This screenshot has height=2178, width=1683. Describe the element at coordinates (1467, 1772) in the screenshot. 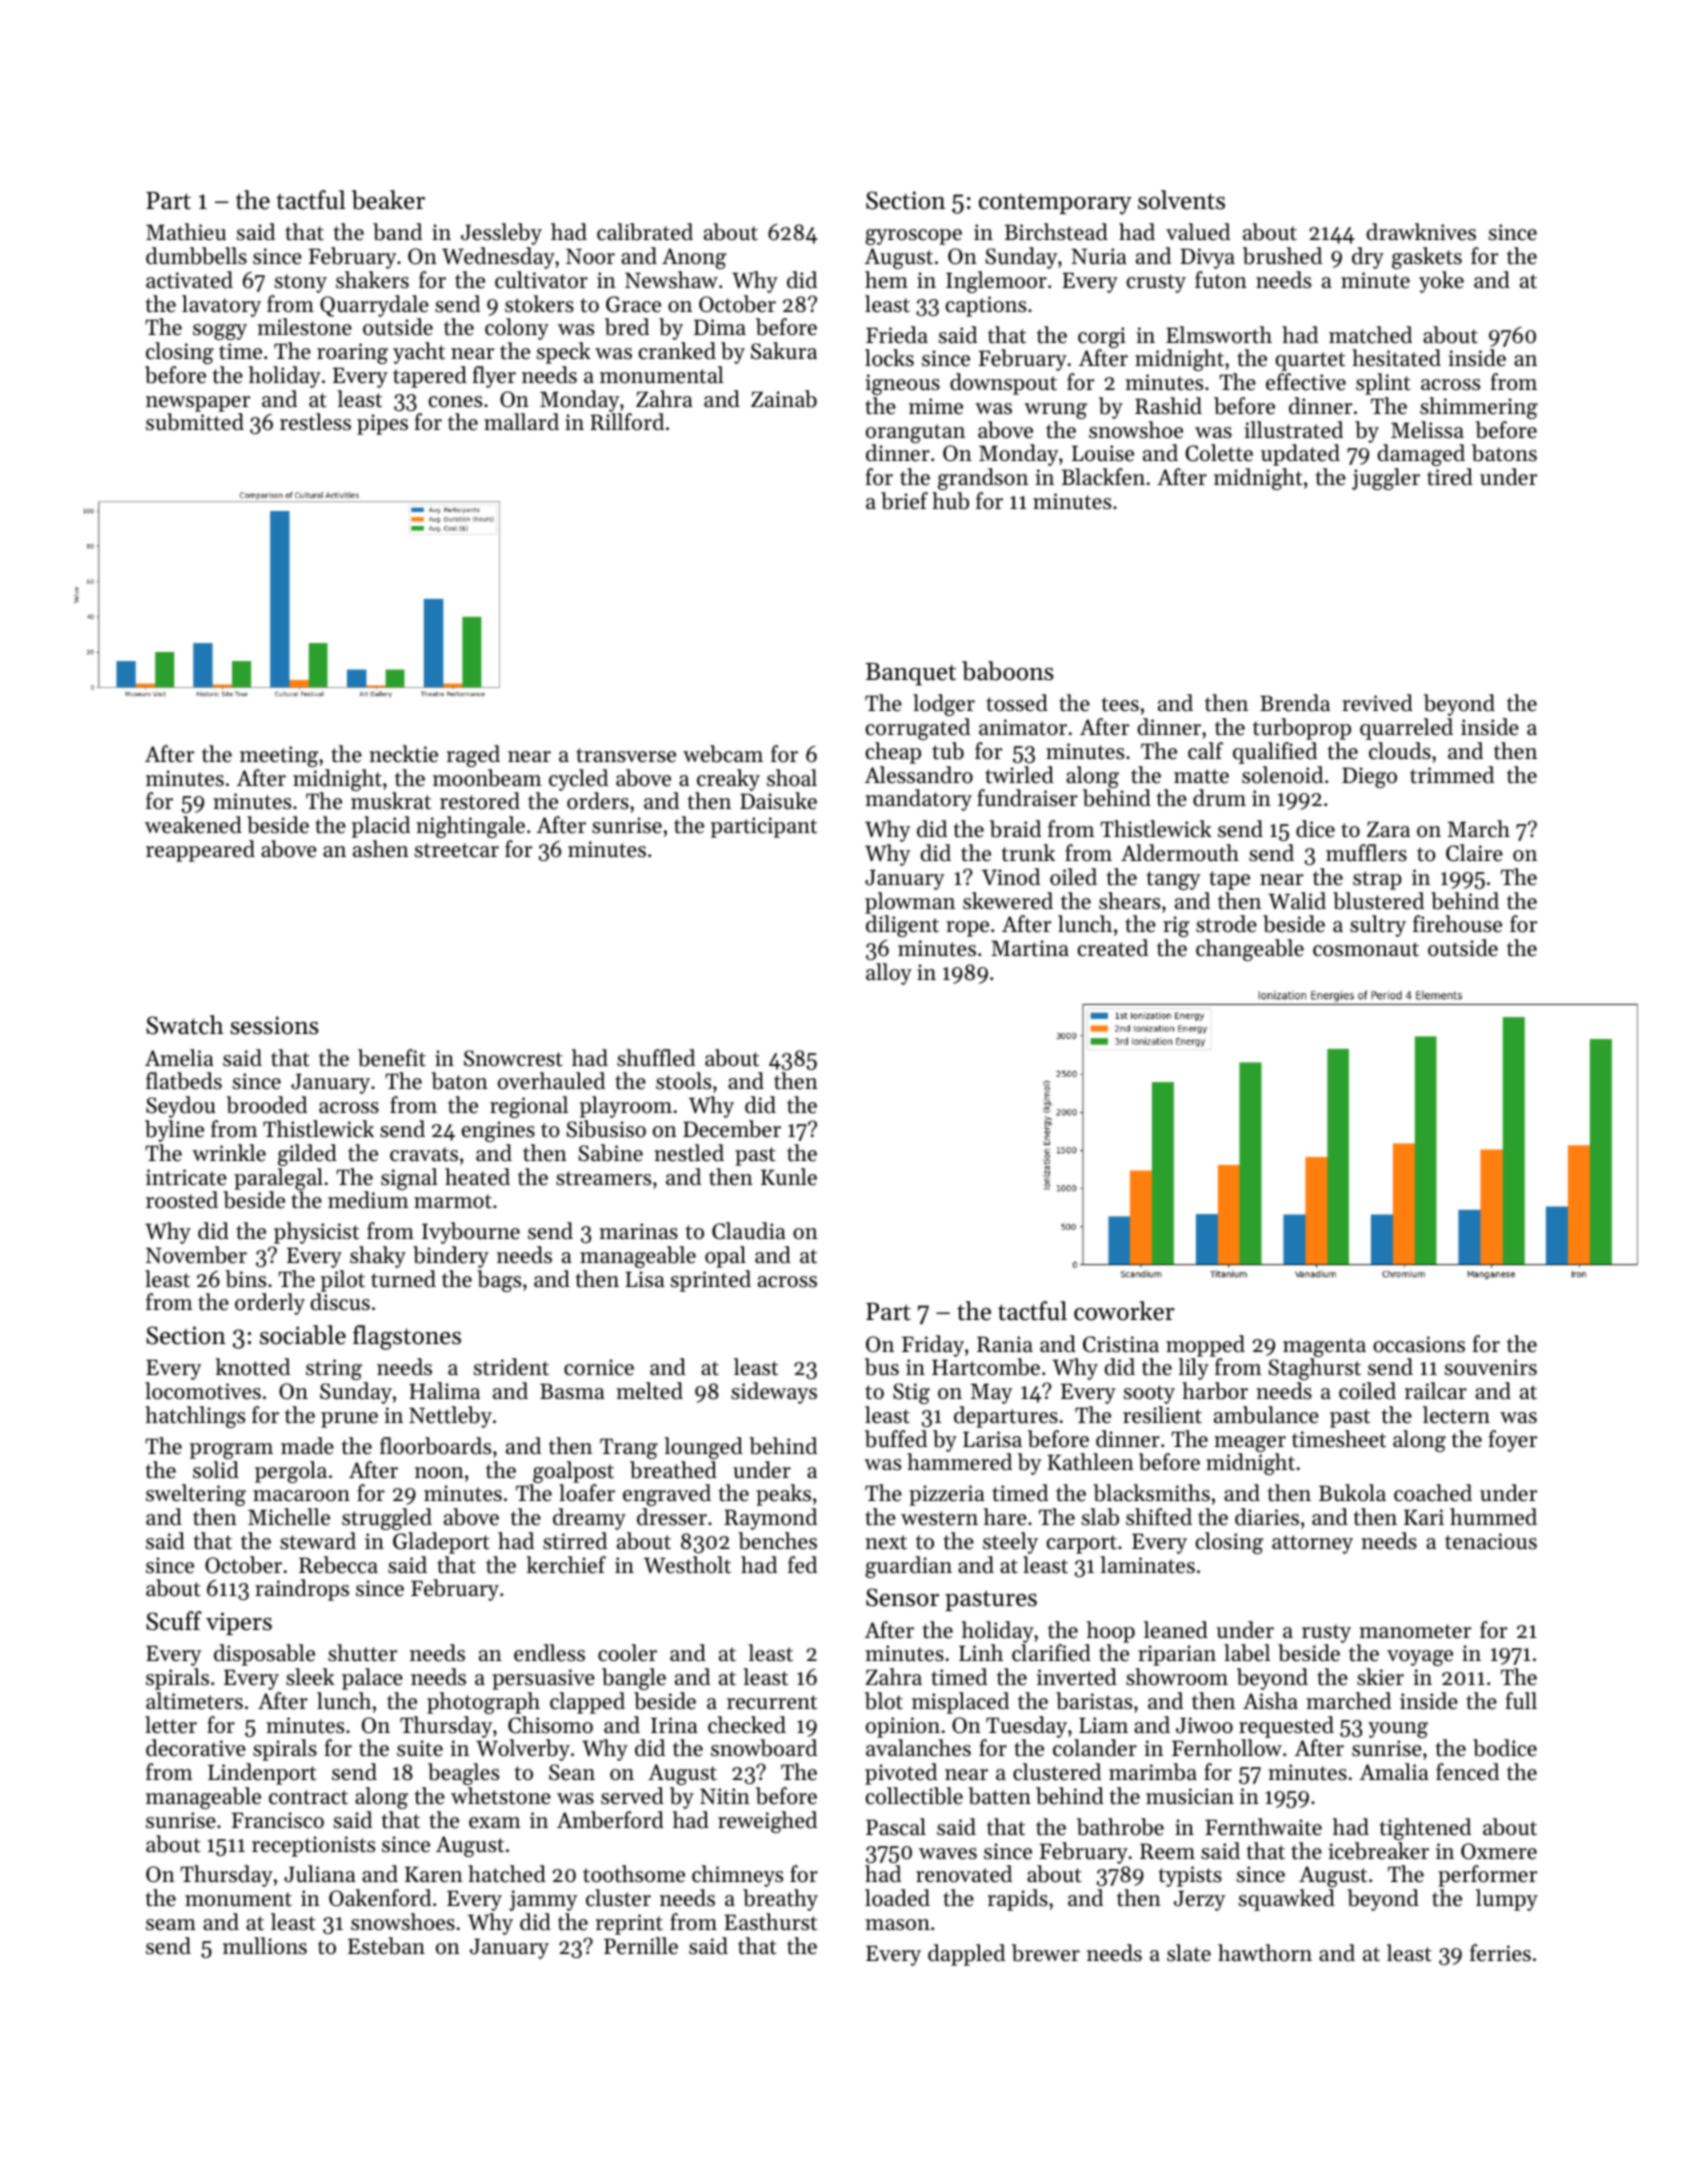

I see `fenced` at that location.
